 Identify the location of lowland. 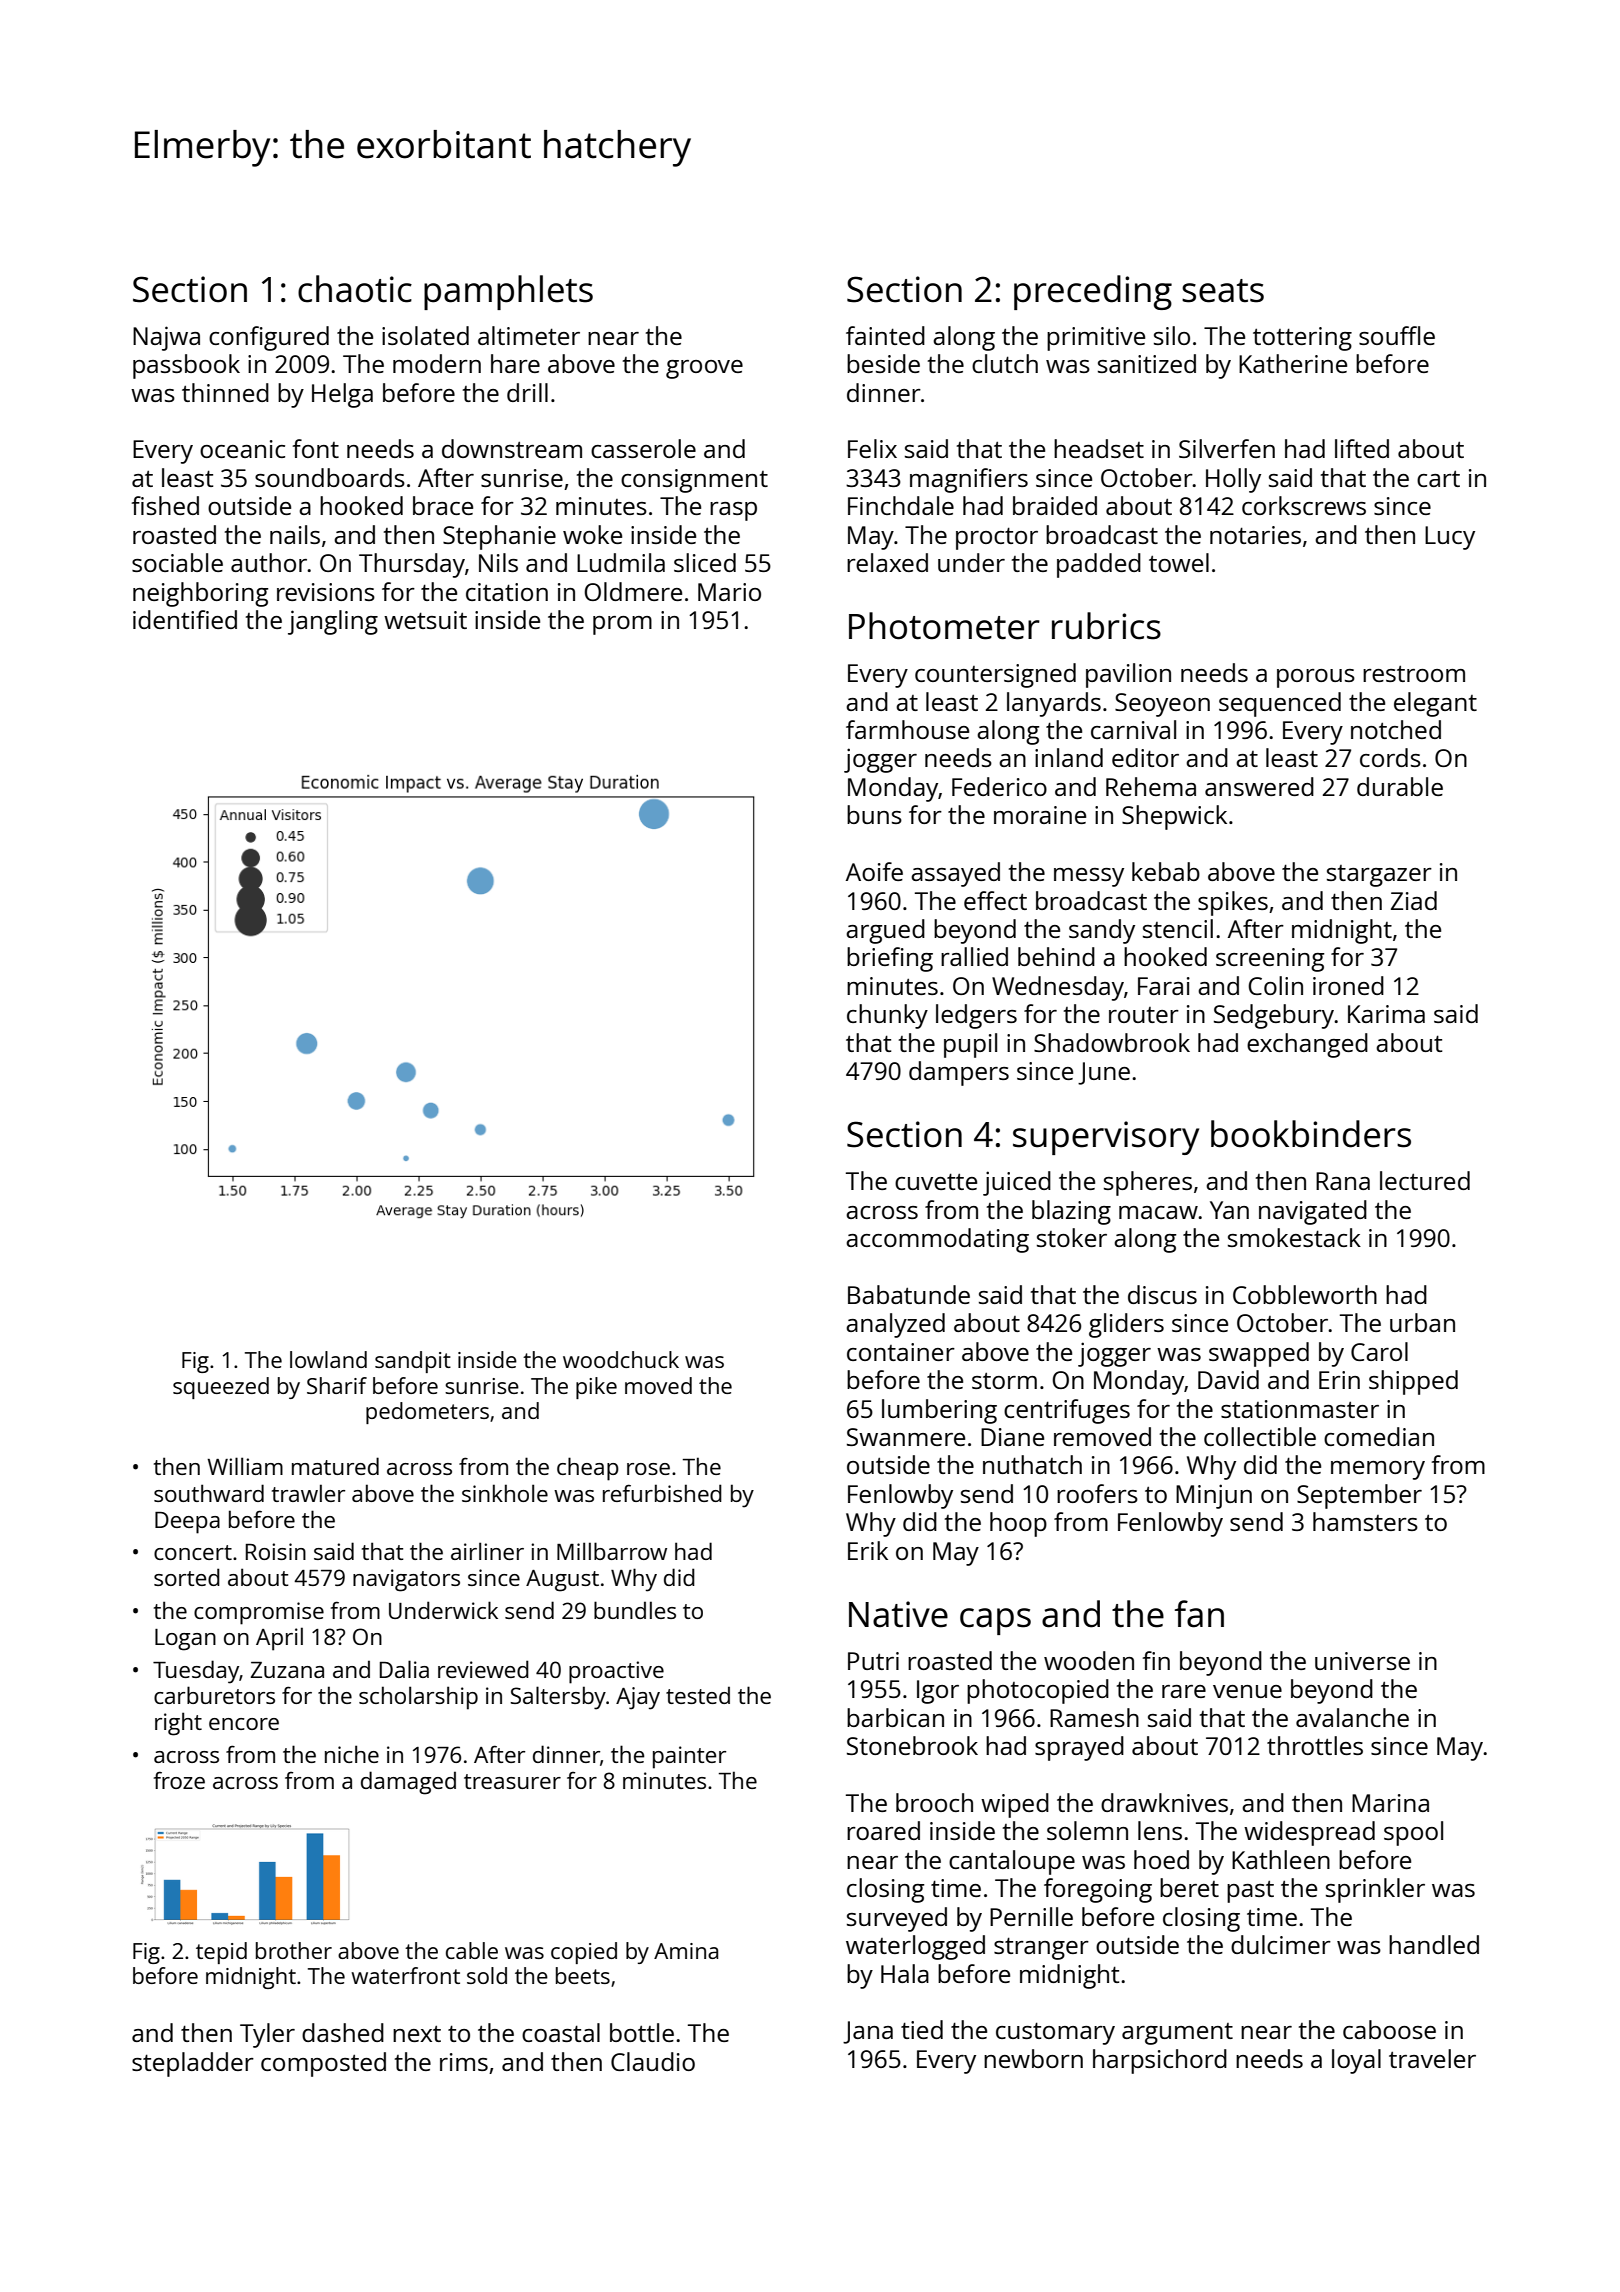
(328, 1359).
